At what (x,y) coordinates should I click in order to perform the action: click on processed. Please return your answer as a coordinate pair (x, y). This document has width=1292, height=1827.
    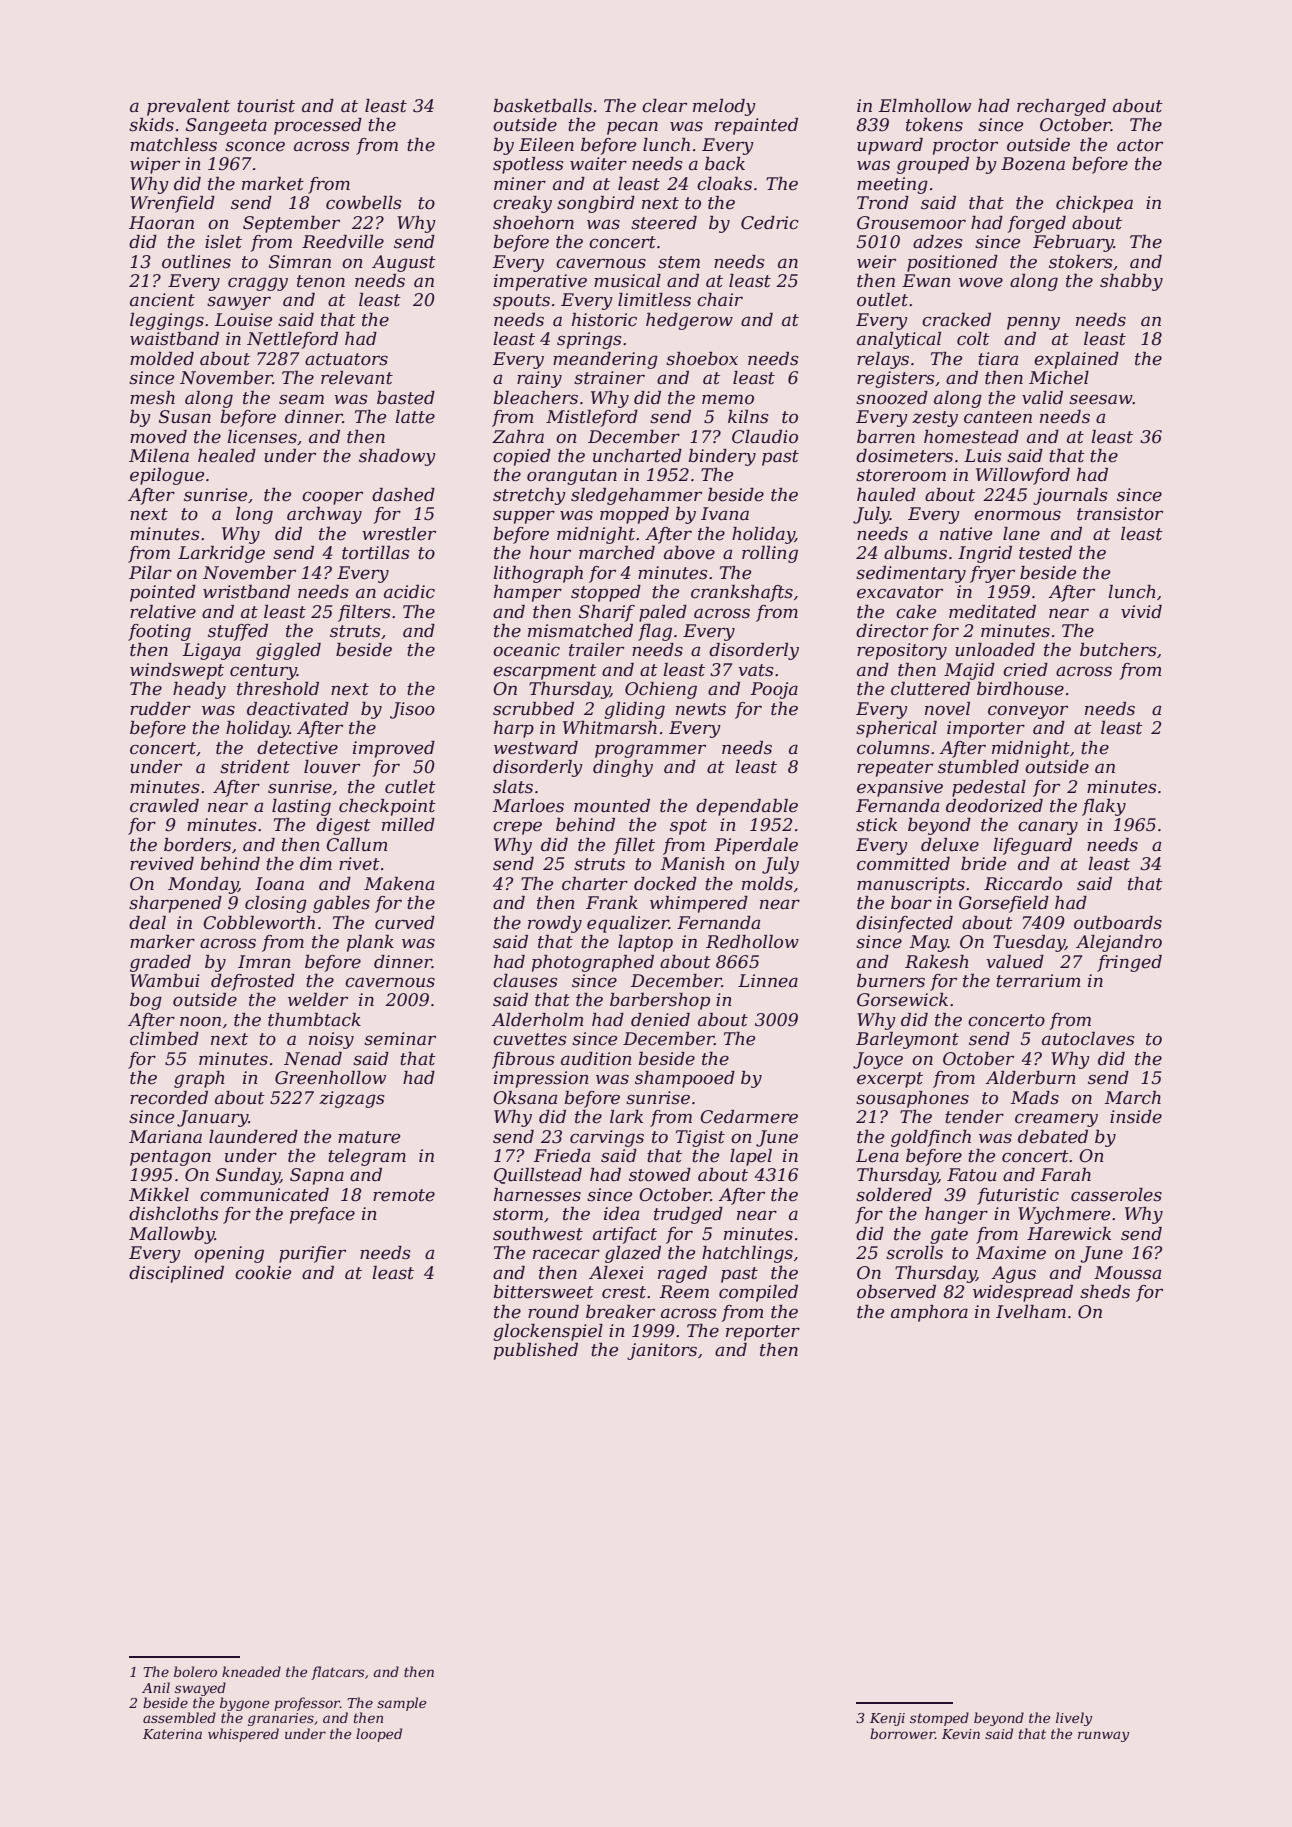
    Looking at the image, I should click on (318, 126).
